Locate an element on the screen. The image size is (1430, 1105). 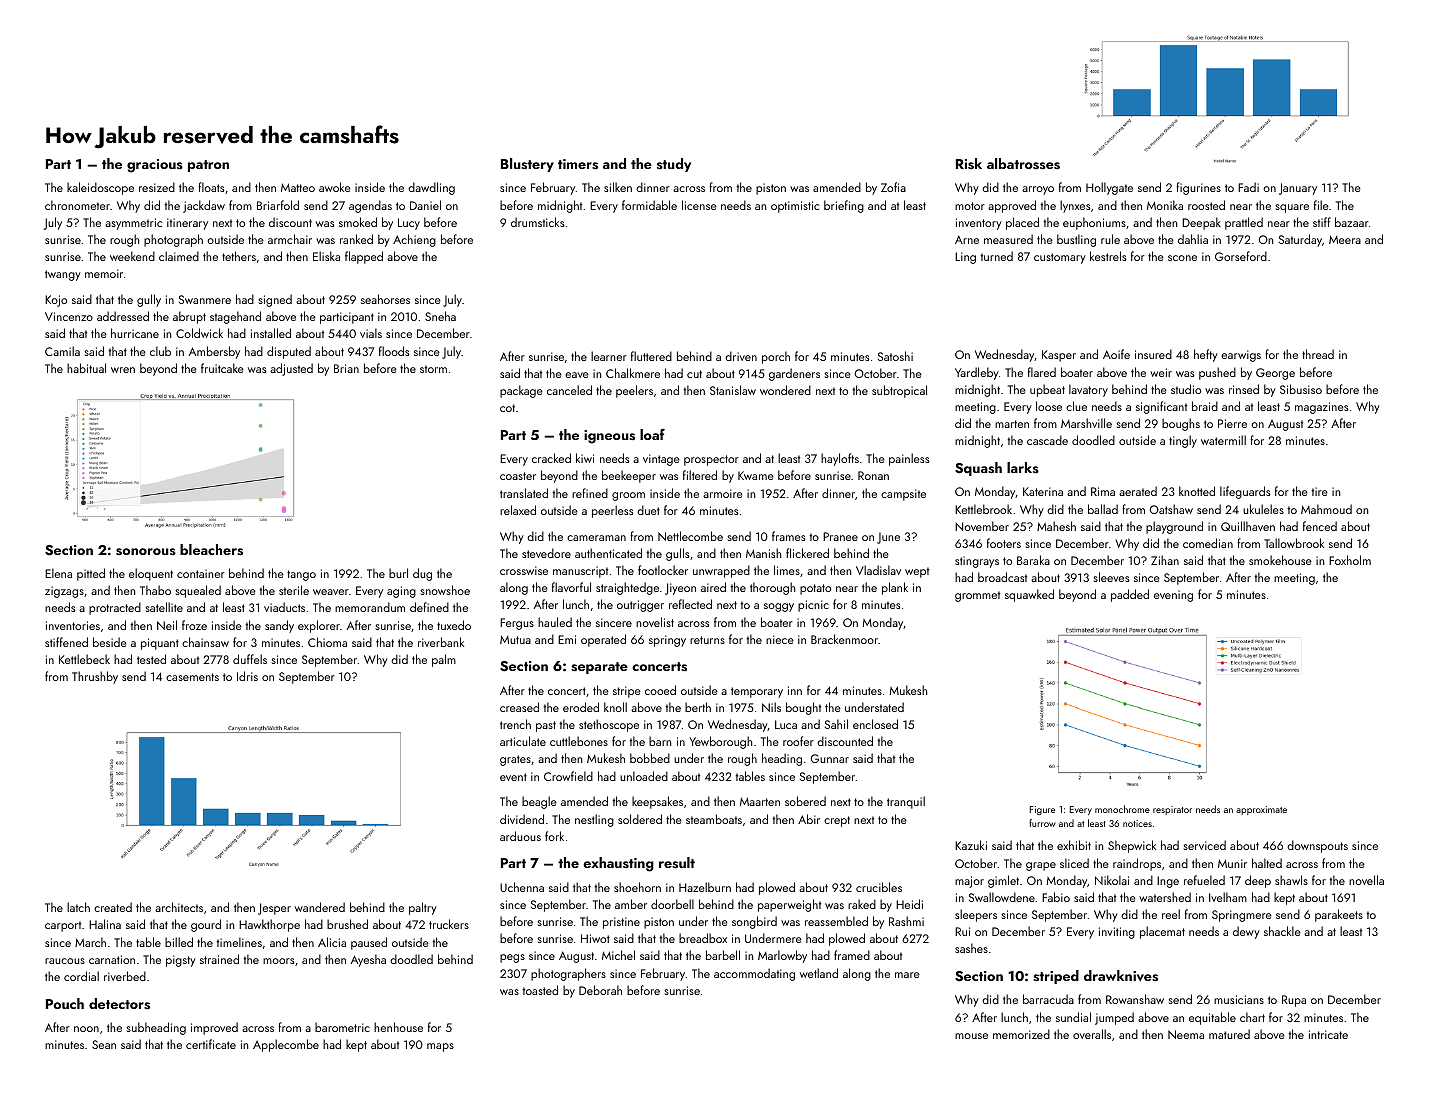
chronometer is located at coordinates (77, 205).
